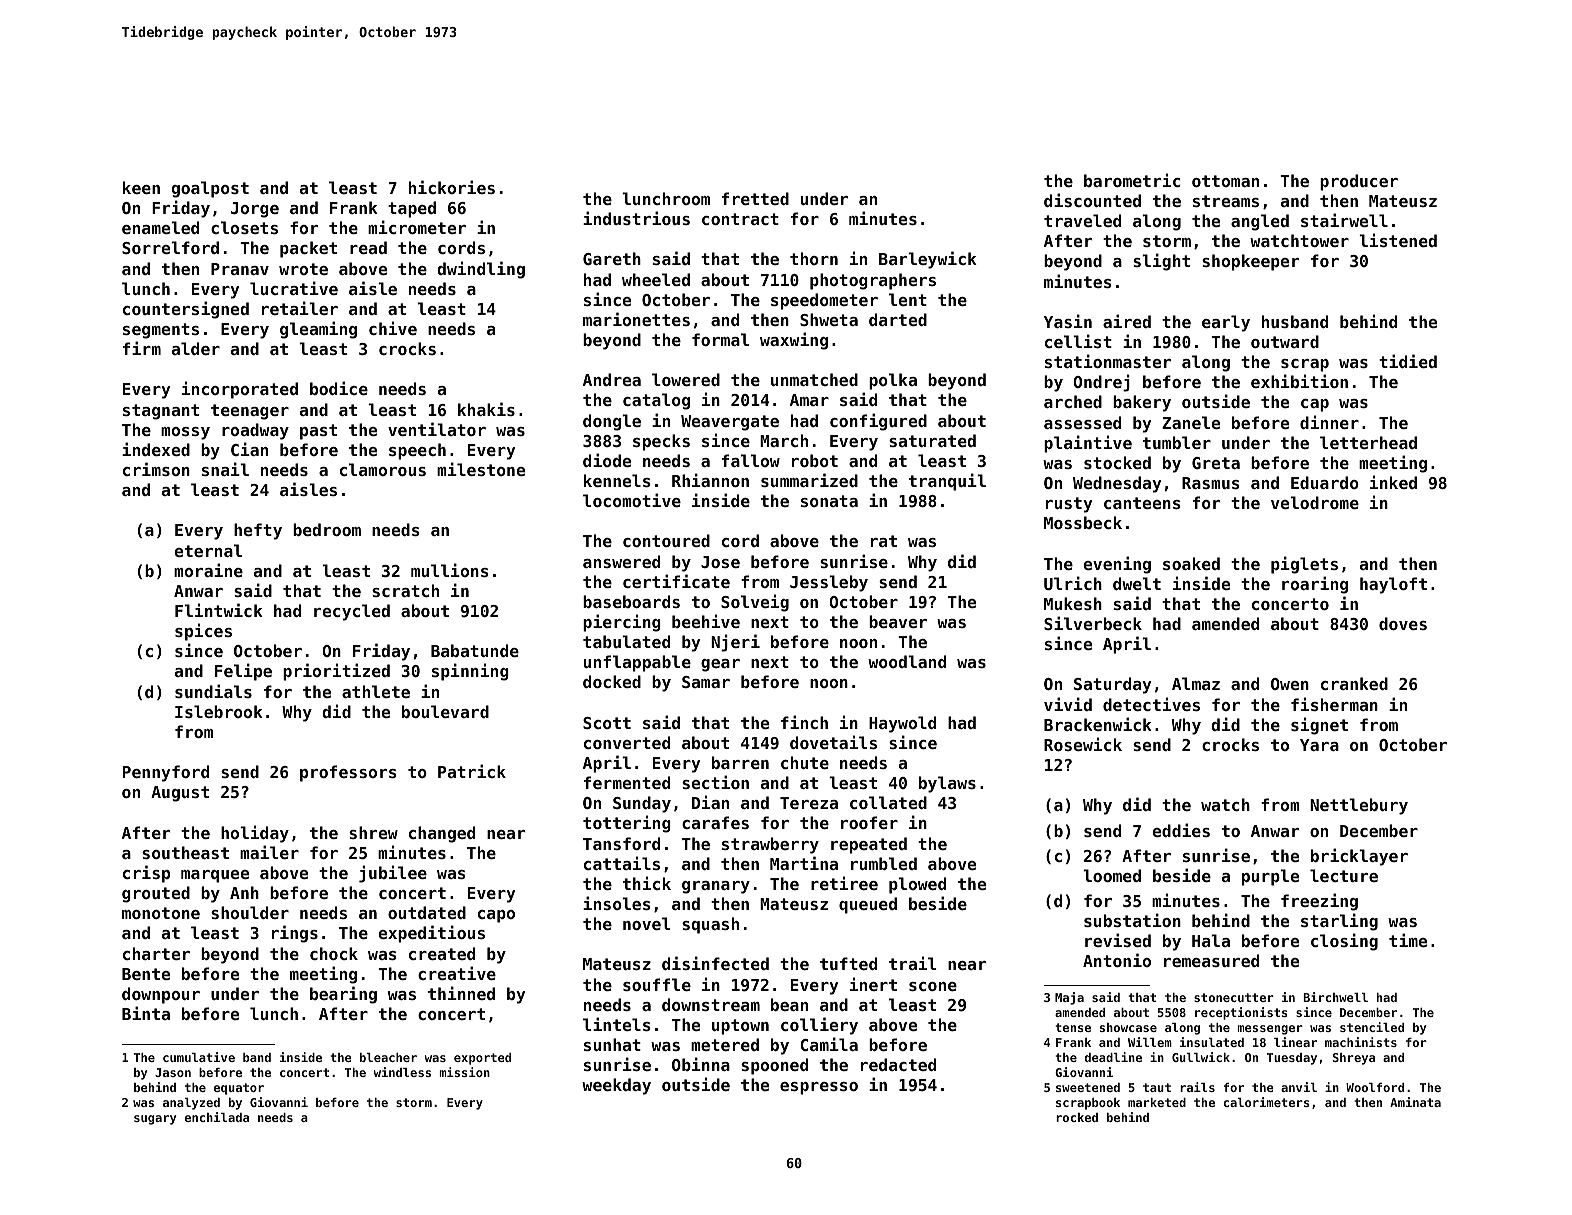  I want to click on loomed, so click(1112, 875).
